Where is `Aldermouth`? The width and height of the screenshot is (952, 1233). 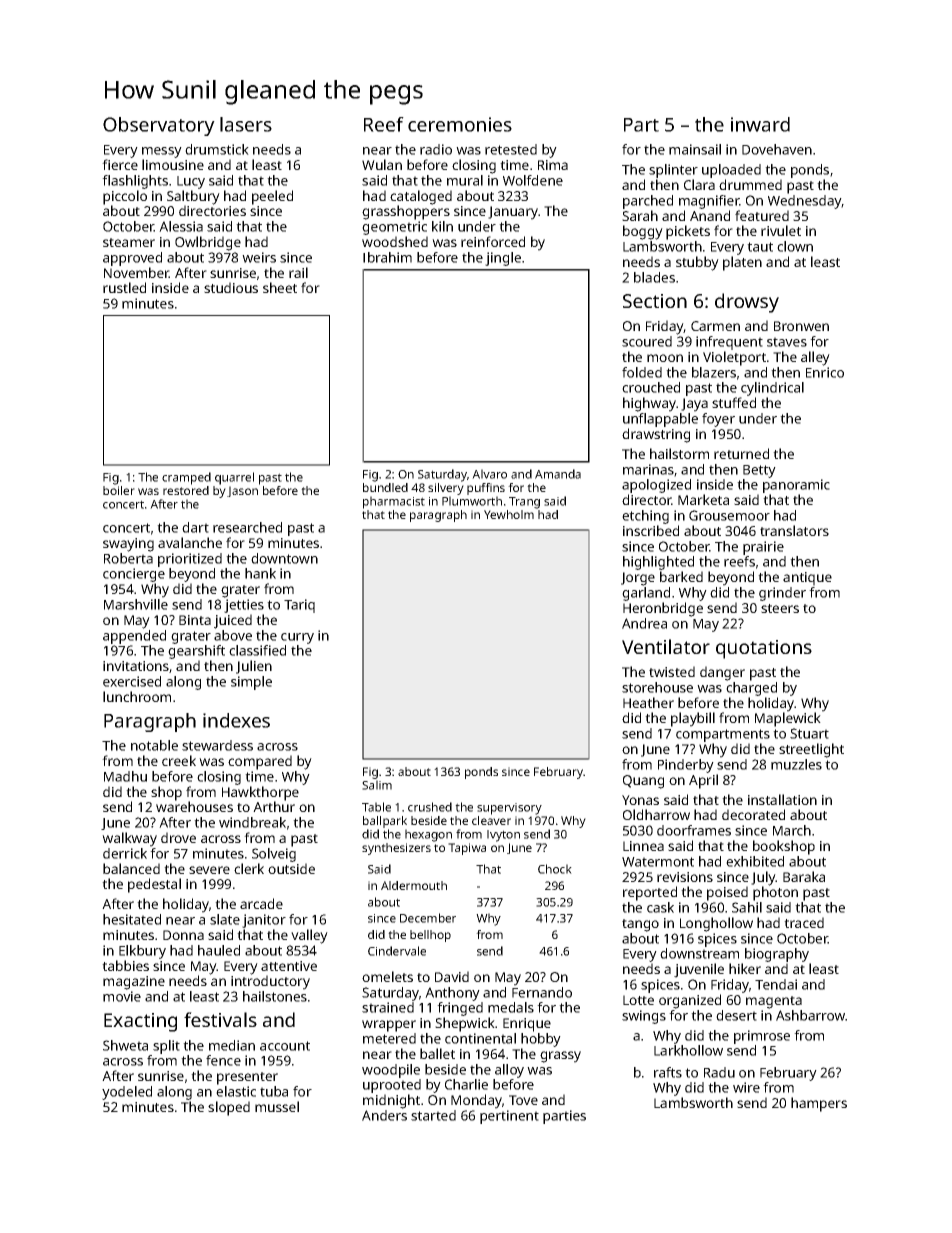
Aldermouth is located at coordinates (414, 885).
